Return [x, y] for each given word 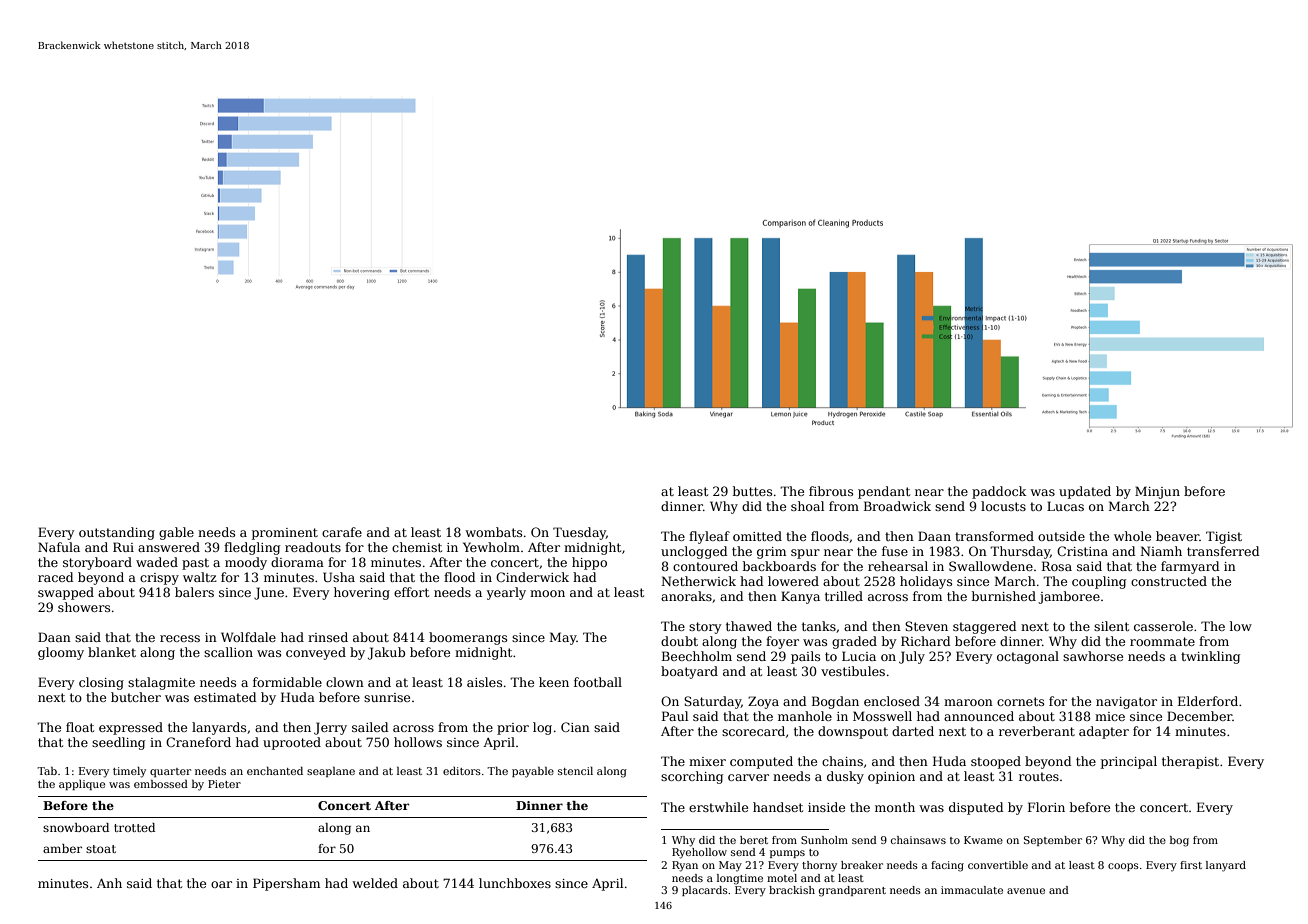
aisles [484, 682]
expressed [131, 728]
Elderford [1208, 701]
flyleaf [709, 537]
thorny [819, 866]
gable [176, 533]
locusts [1003, 506]
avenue [1026, 891]
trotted [134, 827]
